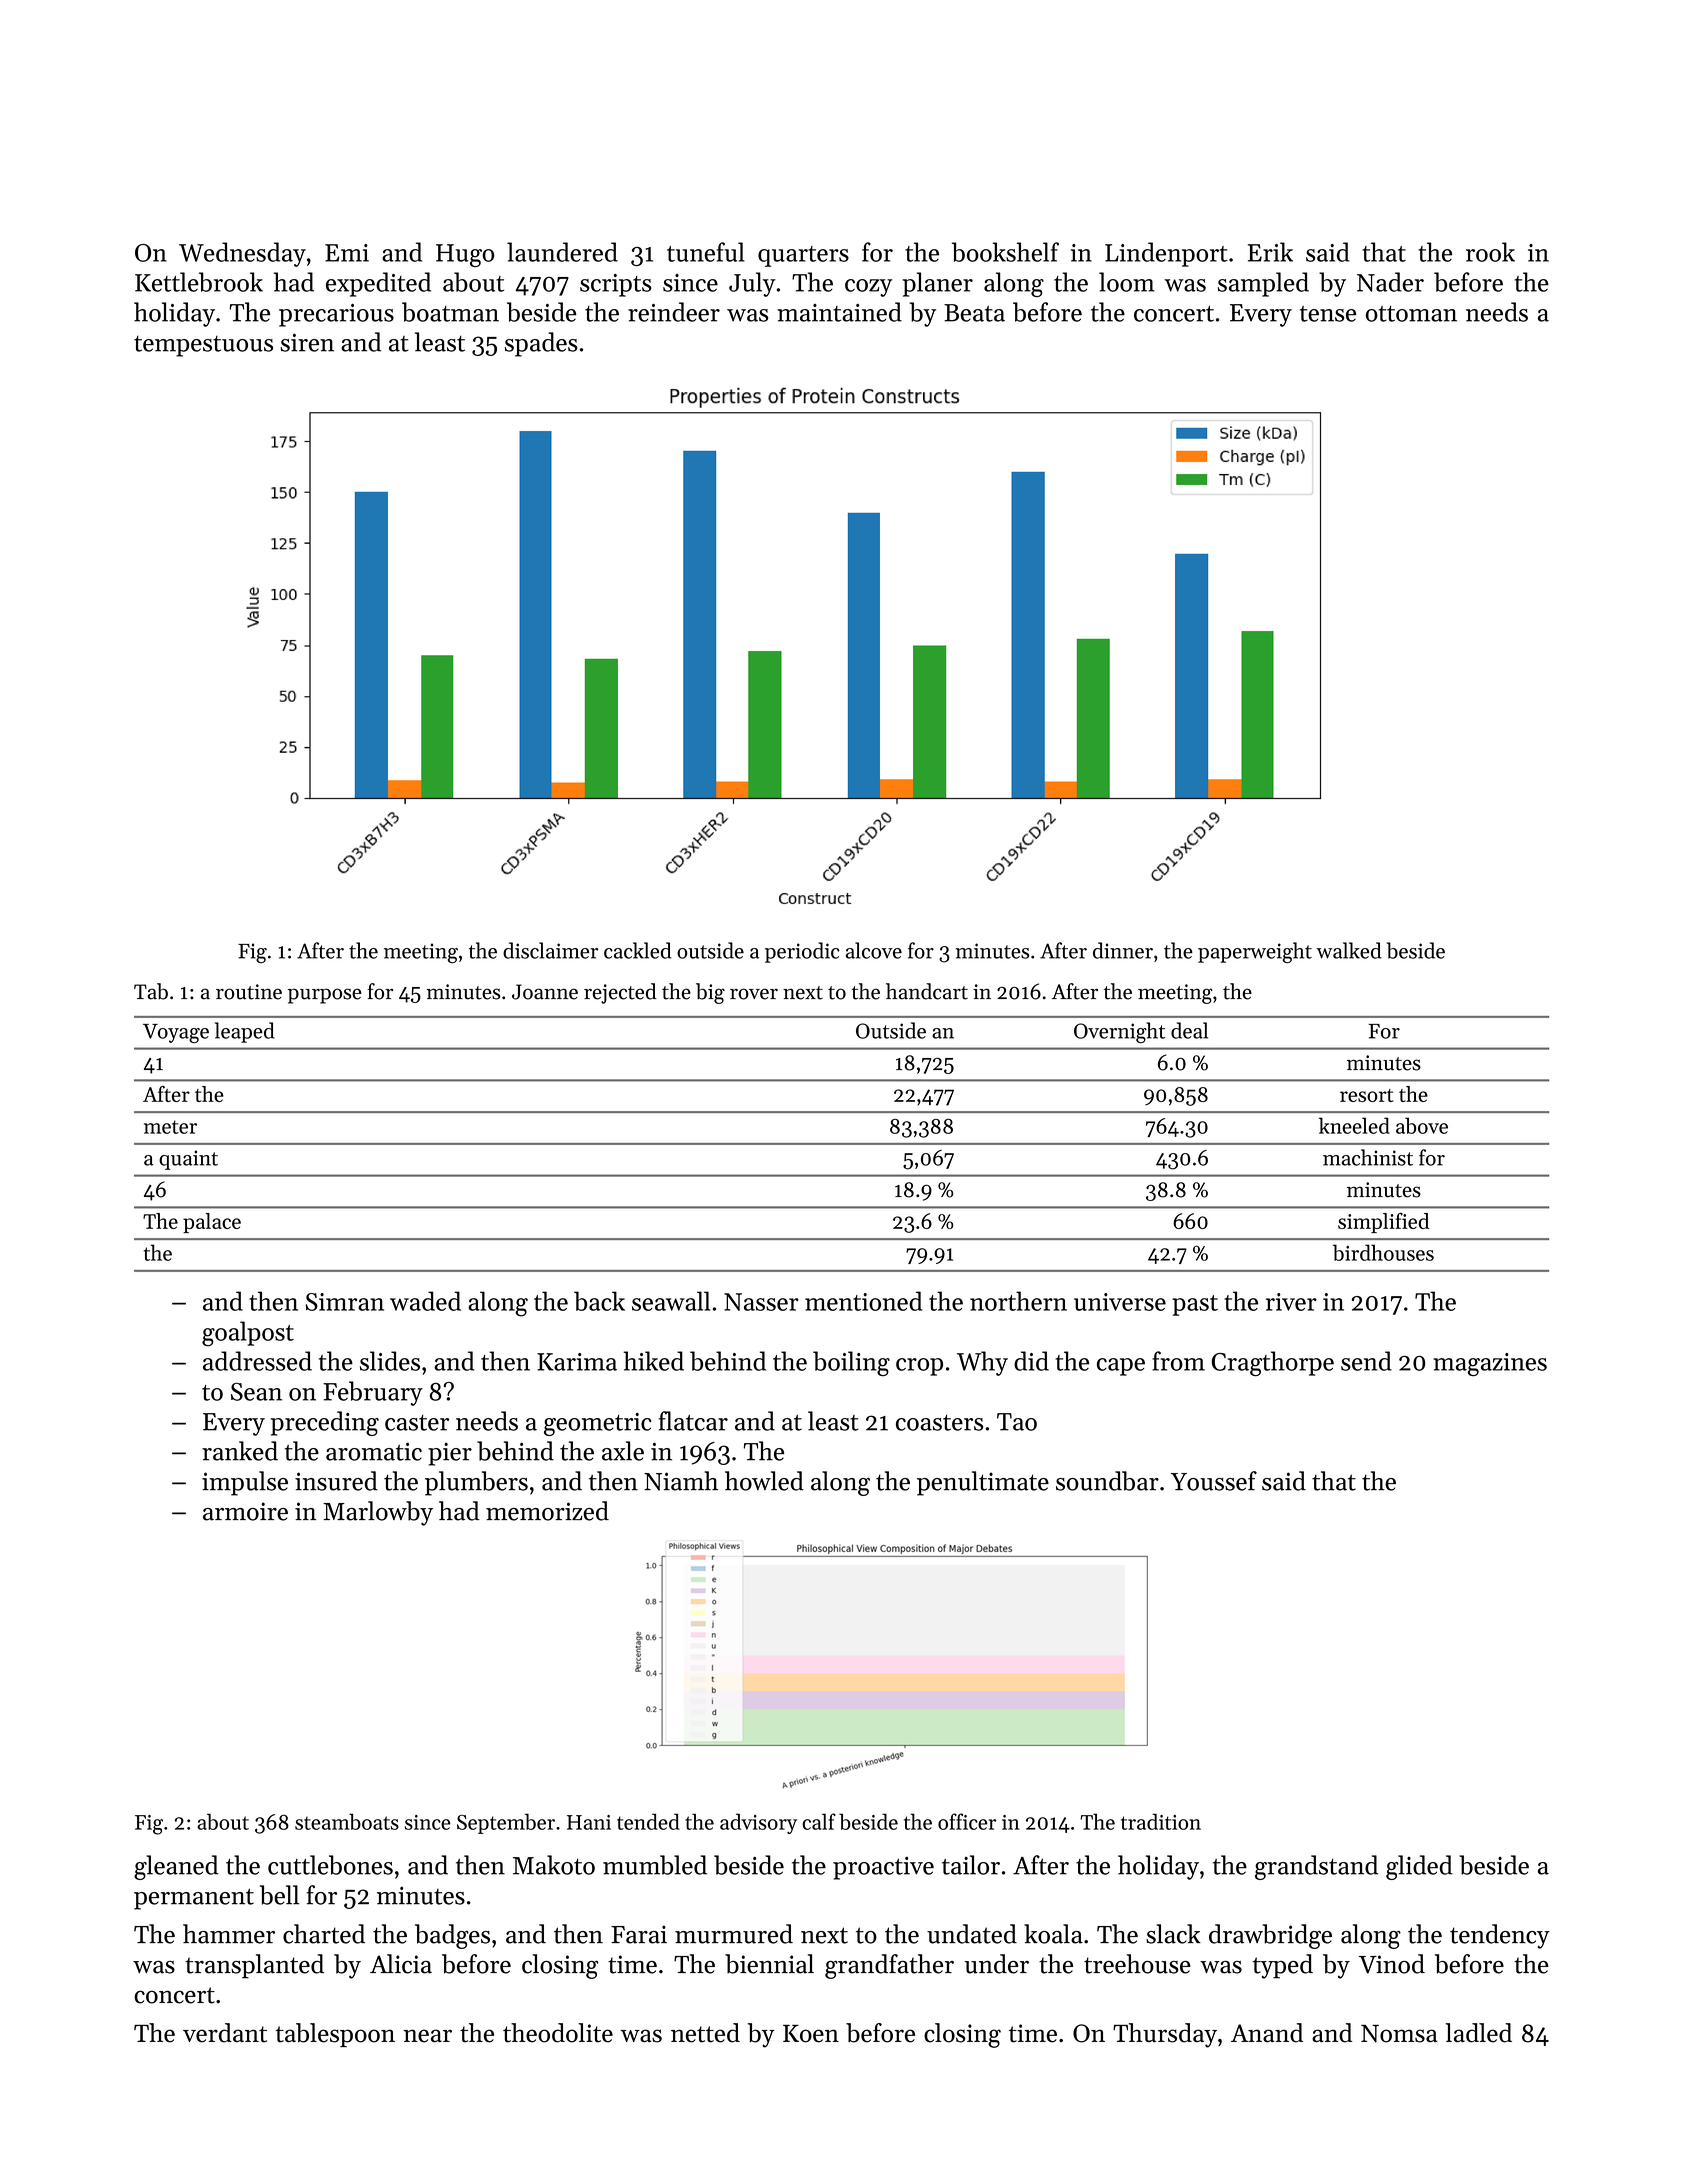 This screenshot has height=2178, width=1683. I want to click on Nader, so click(1390, 282).
